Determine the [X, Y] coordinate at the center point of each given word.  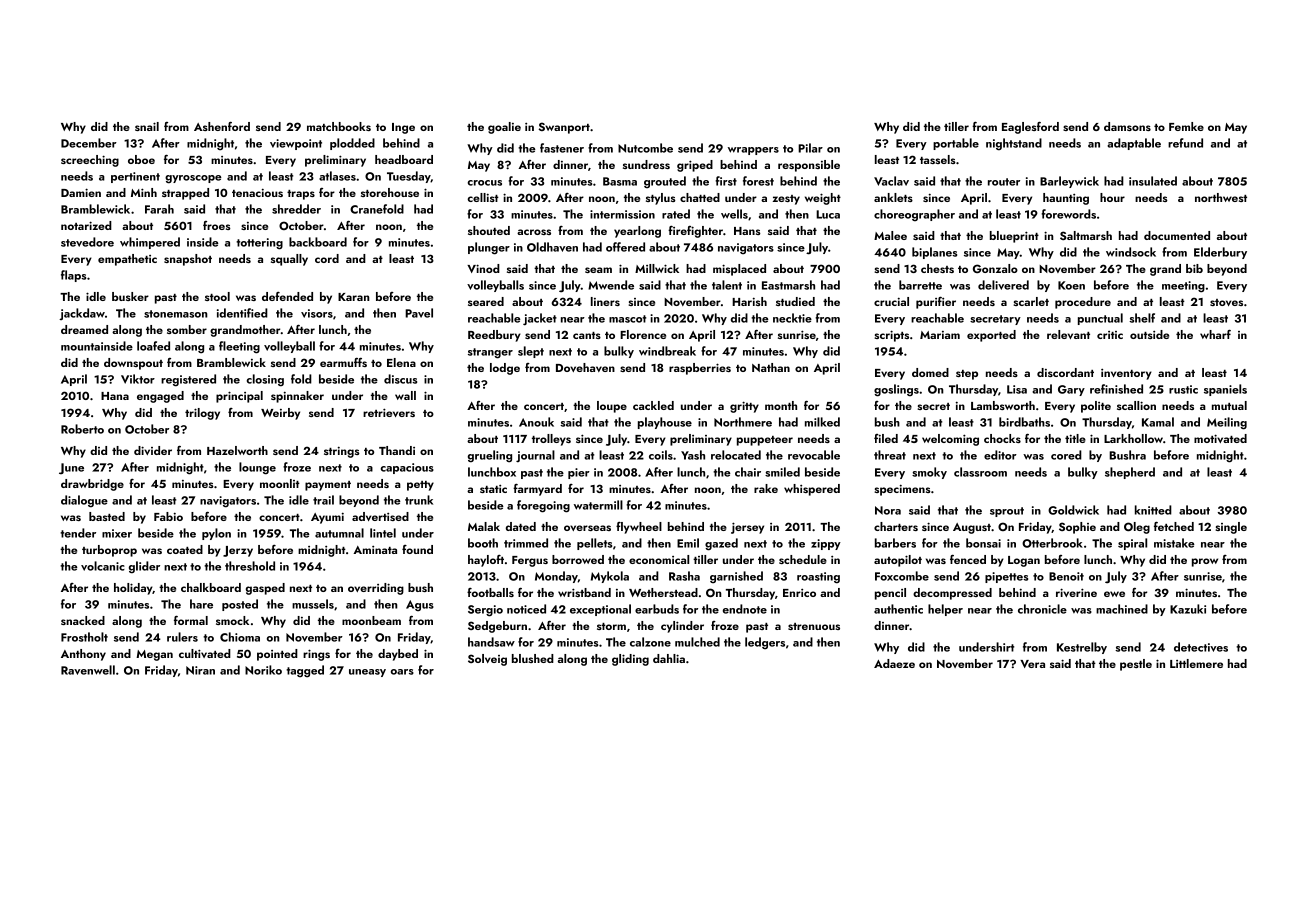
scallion [1136, 405]
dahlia [669, 658]
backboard [318, 242]
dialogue [84, 501]
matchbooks [339, 126]
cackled [653, 405]
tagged [305, 671]
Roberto [82, 429]
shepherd [1130, 473]
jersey [747, 528]
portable [956, 144]
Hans [747, 231]
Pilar [810, 148]
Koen [1071, 285]
